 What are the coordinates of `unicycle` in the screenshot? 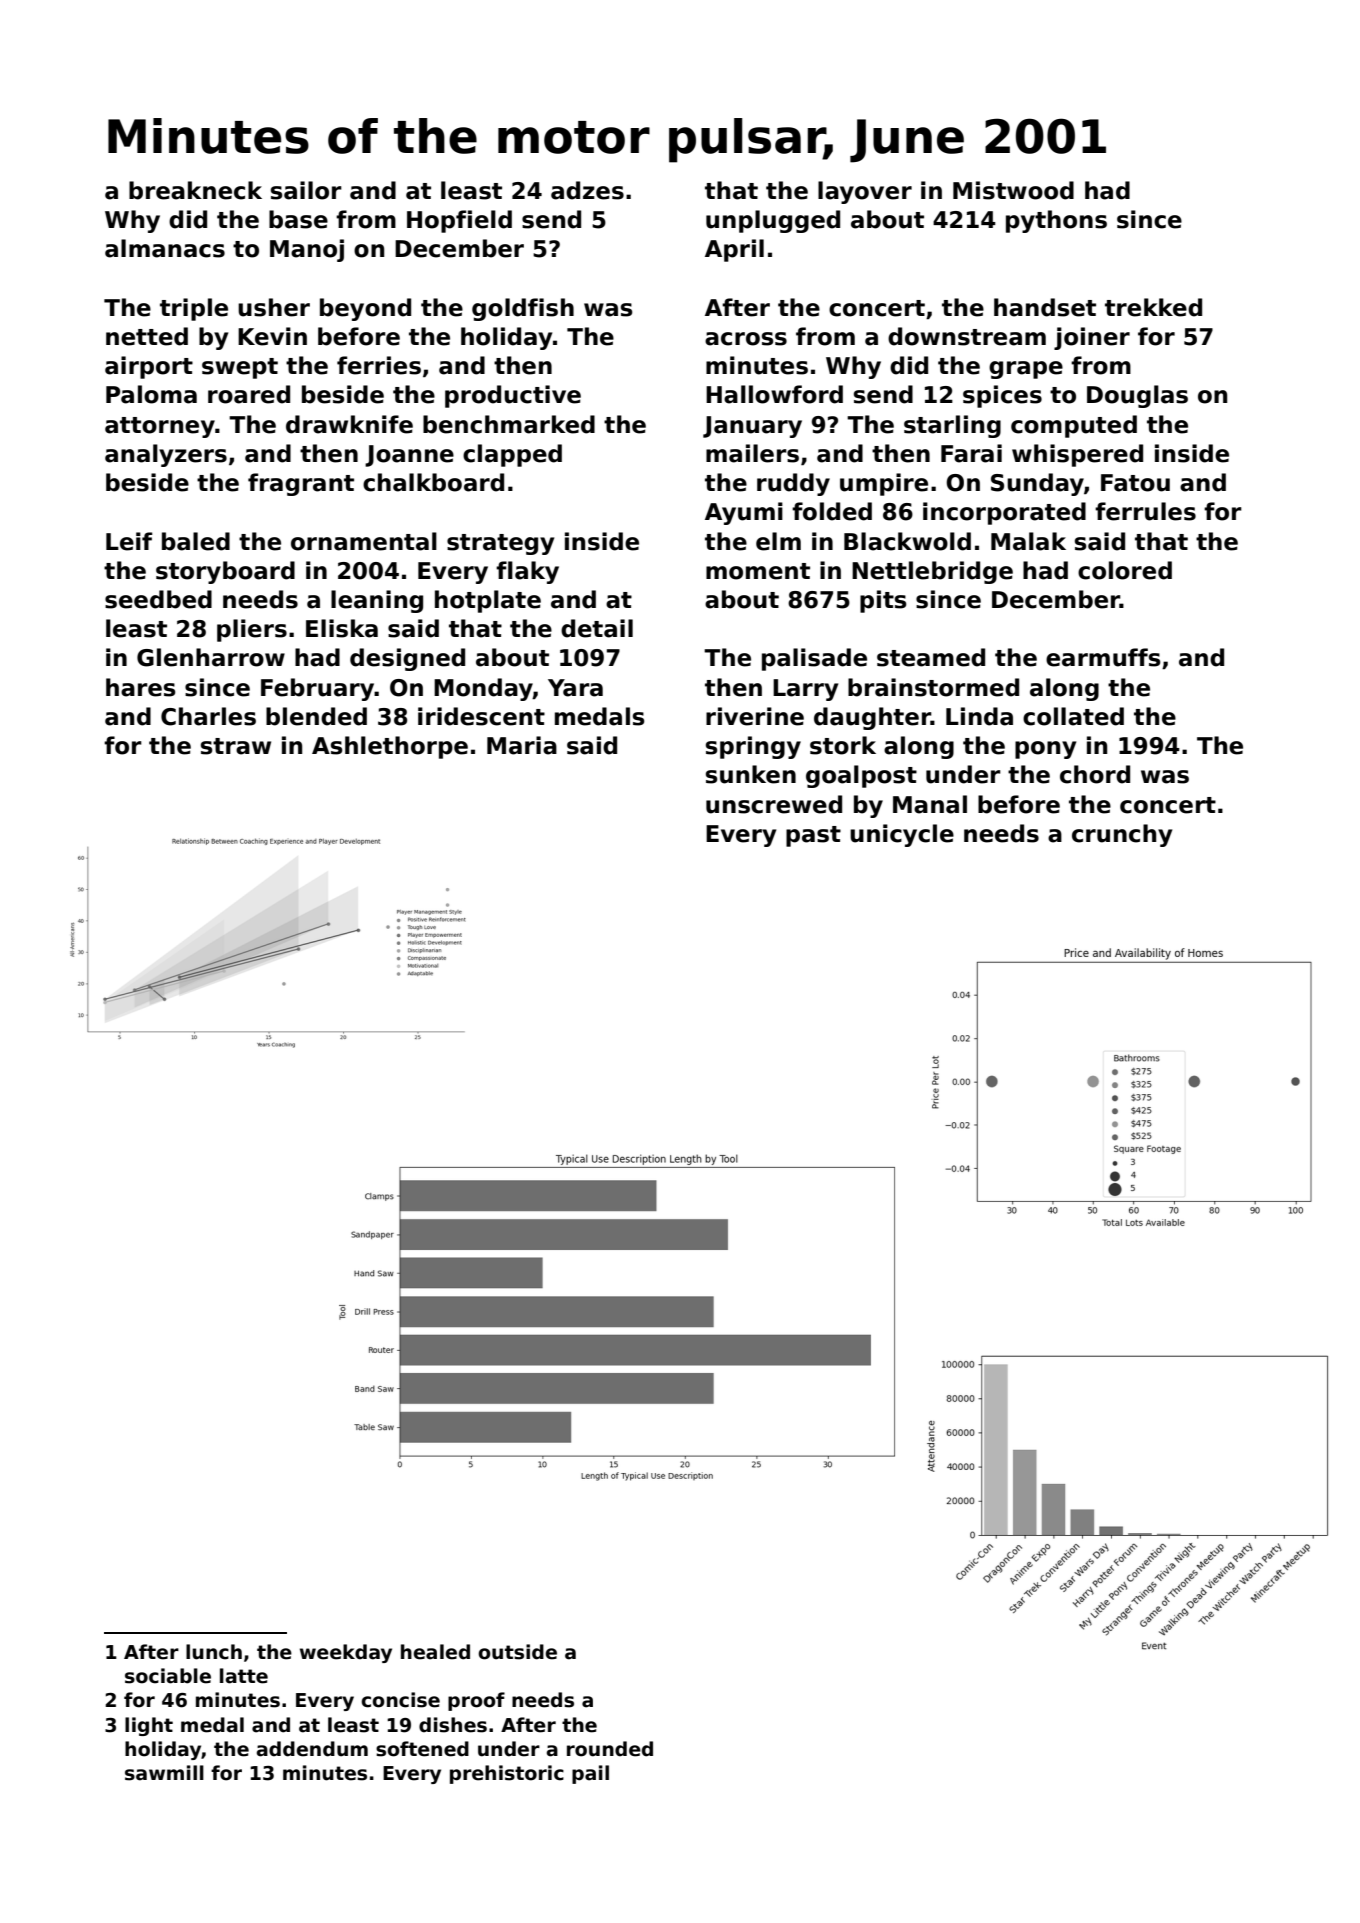 It's located at (902, 835).
